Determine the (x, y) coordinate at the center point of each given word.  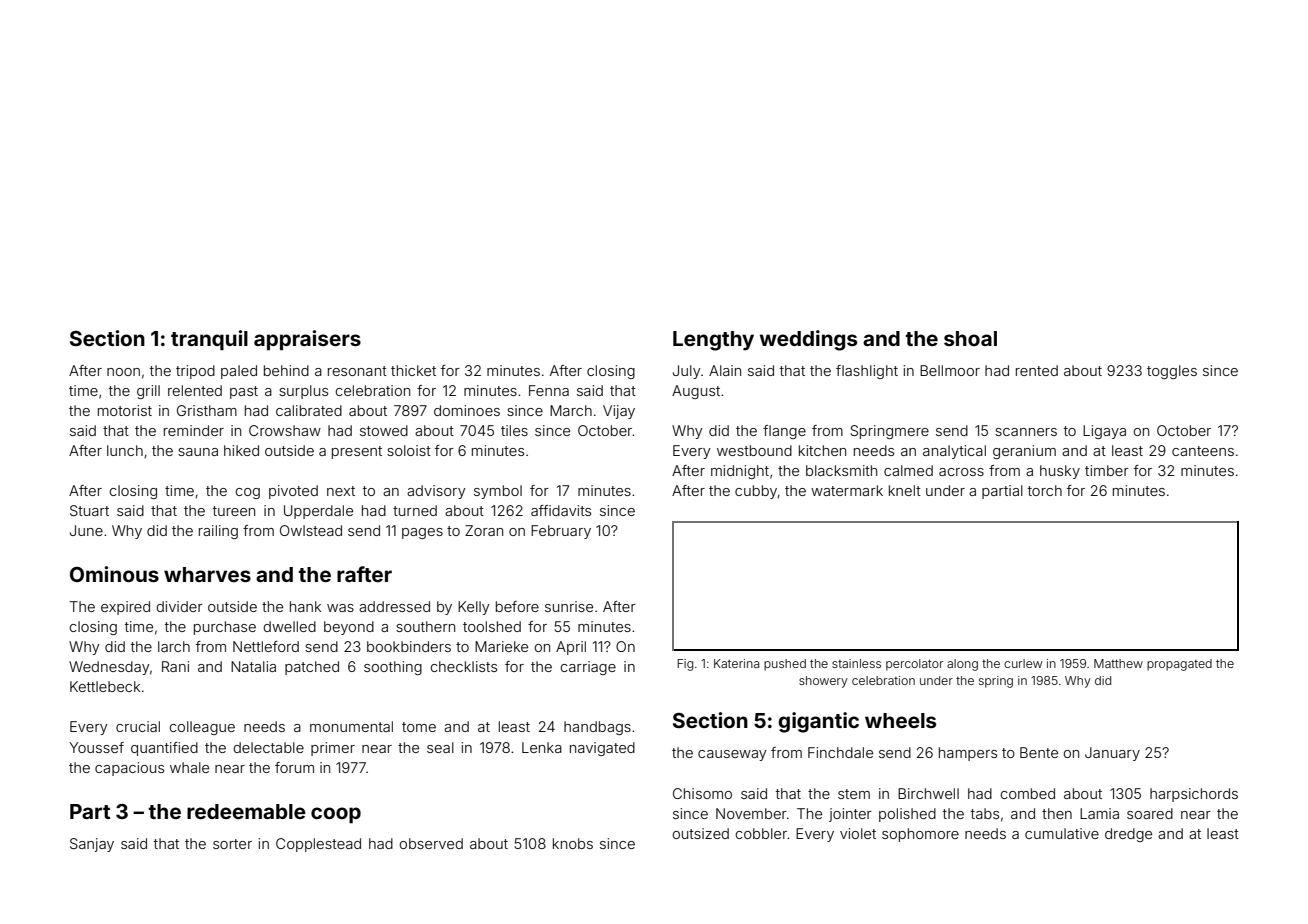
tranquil (209, 340)
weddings (808, 340)
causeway (732, 755)
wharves (207, 574)
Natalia (253, 666)
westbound (754, 450)
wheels (900, 720)
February (561, 532)
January (1112, 754)
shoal (970, 338)
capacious (129, 769)
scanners (1026, 432)
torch (1045, 490)
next (341, 491)
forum (294, 767)
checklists (463, 666)
